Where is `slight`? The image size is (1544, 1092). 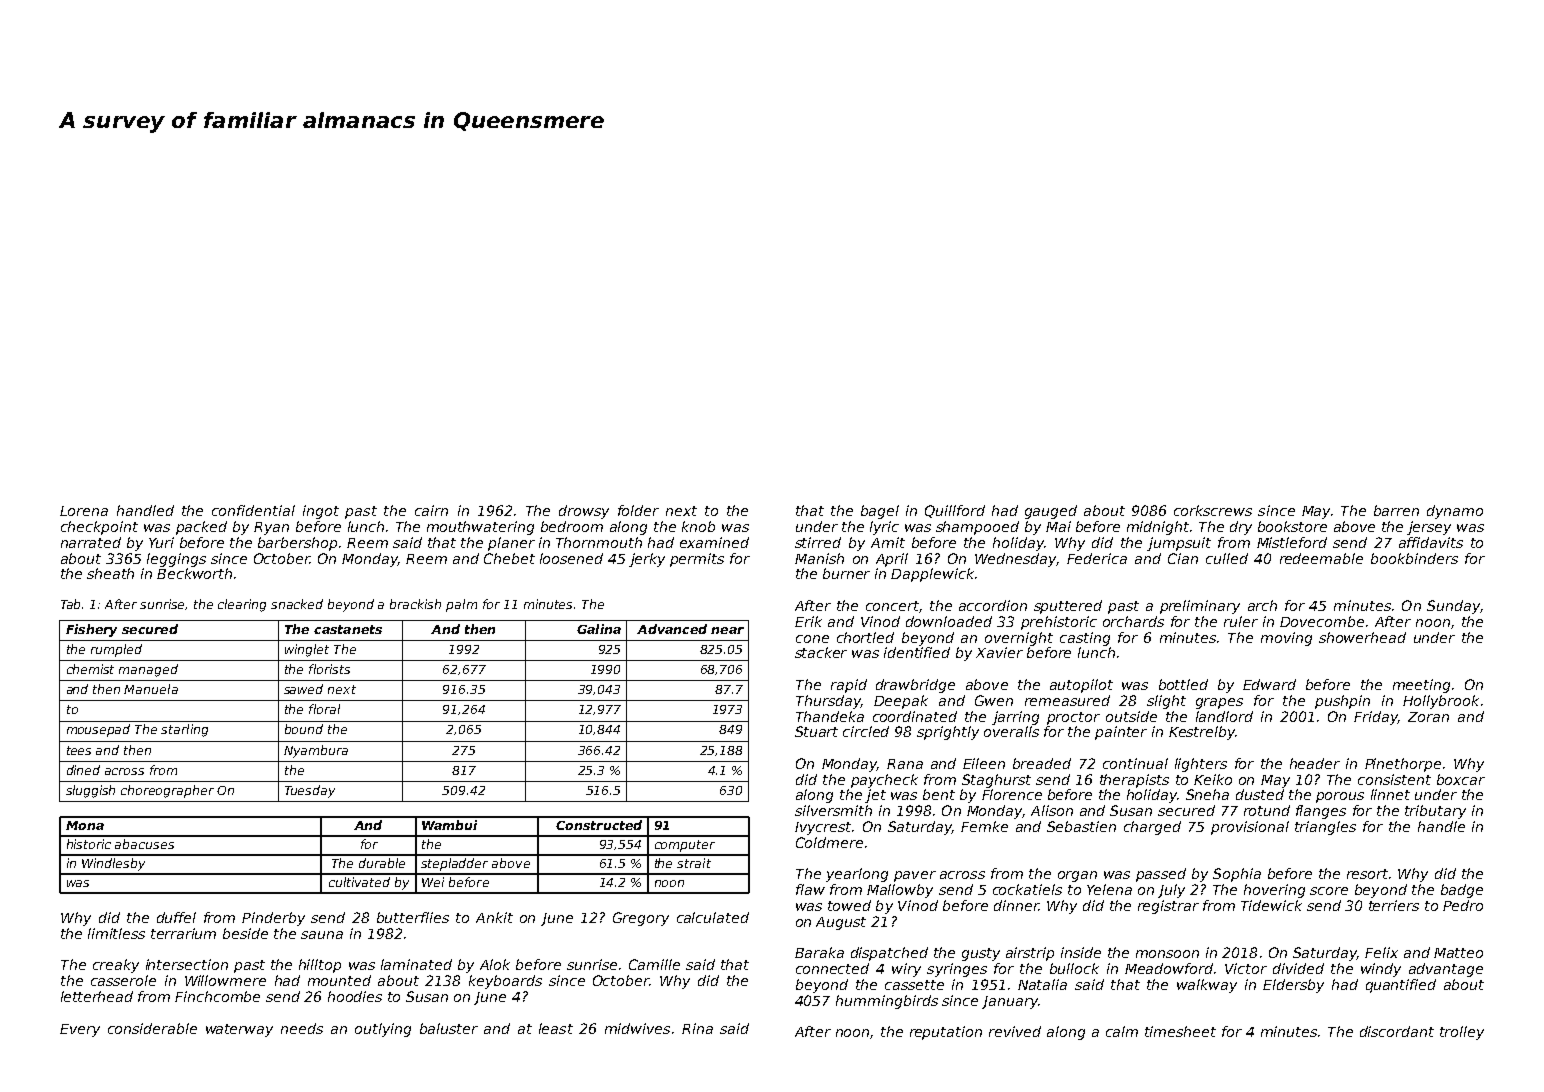
slight is located at coordinates (1166, 702).
